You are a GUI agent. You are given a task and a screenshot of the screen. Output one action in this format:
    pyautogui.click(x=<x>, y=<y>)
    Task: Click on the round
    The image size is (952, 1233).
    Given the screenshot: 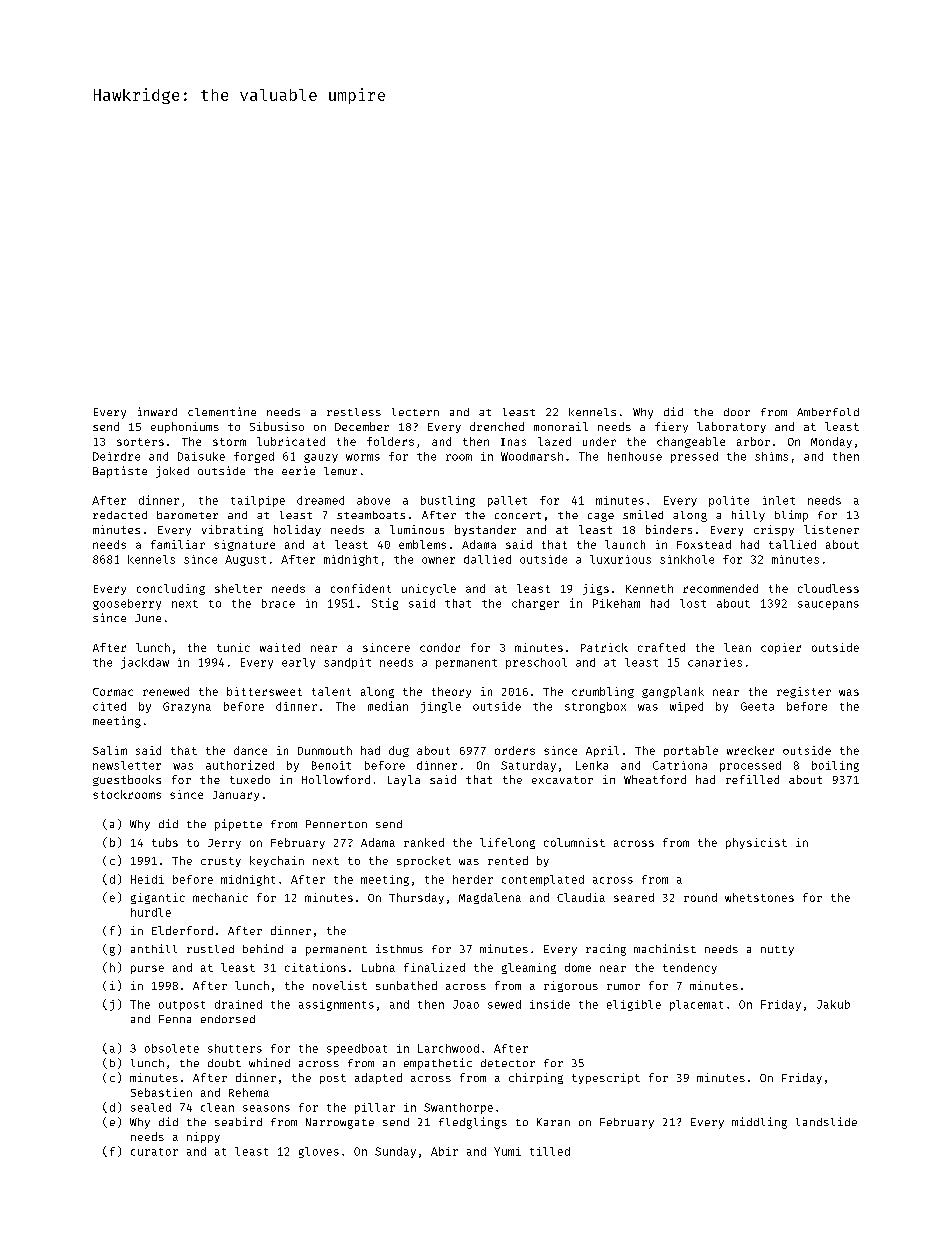 What is the action you would take?
    pyautogui.click(x=700, y=897)
